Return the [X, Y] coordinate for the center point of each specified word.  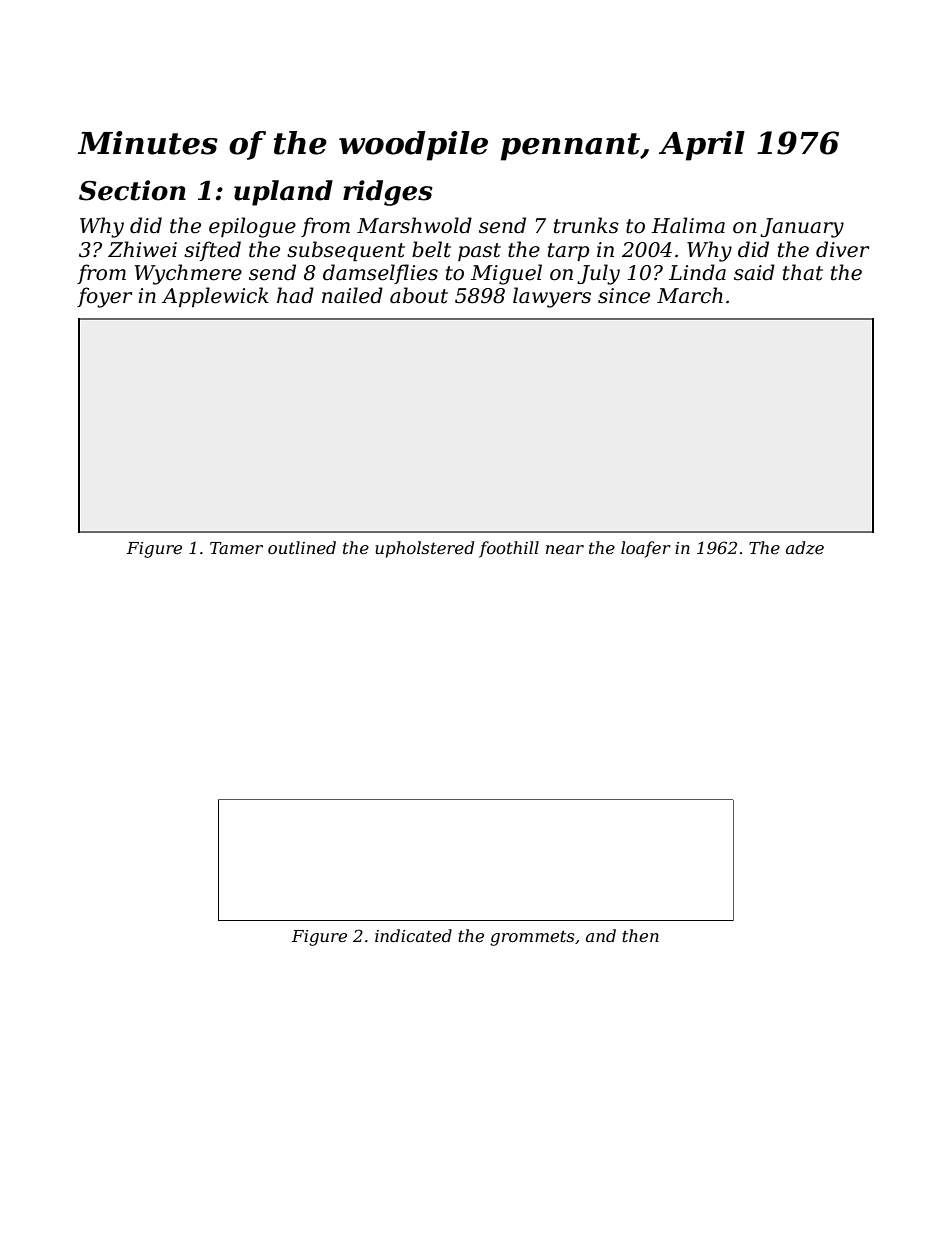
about [419, 295]
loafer [646, 549]
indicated [413, 935]
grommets [532, 938]
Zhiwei [142, 249]
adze [805, 548]
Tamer [236, 548]
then [640, 935]
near [565, 549]
